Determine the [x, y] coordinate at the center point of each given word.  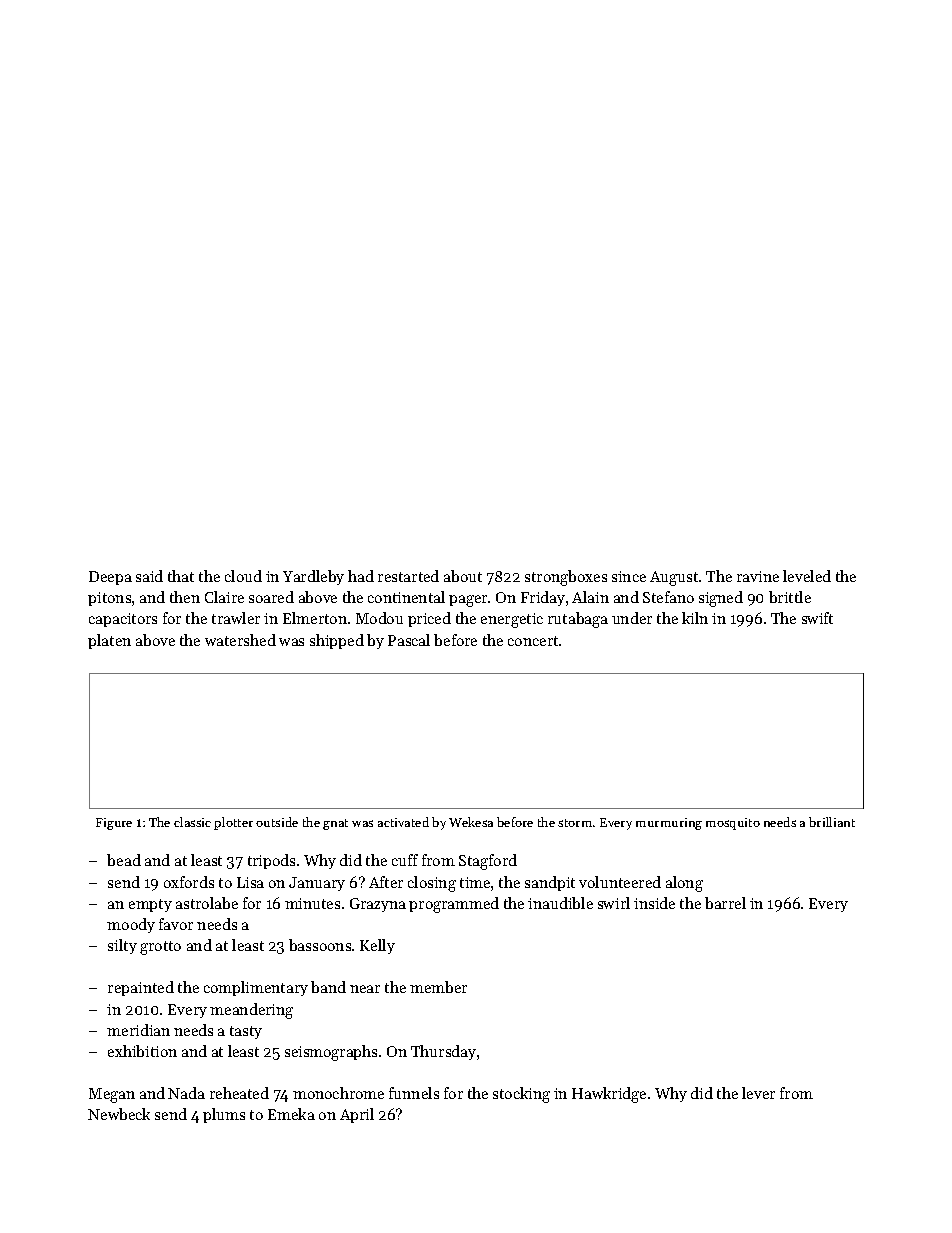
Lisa [250, 882]
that [181, 576]
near [365, 989]
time [475, 882]
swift [817, 618]
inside [654, 903]
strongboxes [566, 578]
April [357, 1115]
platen [109, 641]
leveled [807, 576]
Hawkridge [609, 1095]
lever [758, 1093]
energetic [512, 620]
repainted [141, 988]
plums [224, 1115]
